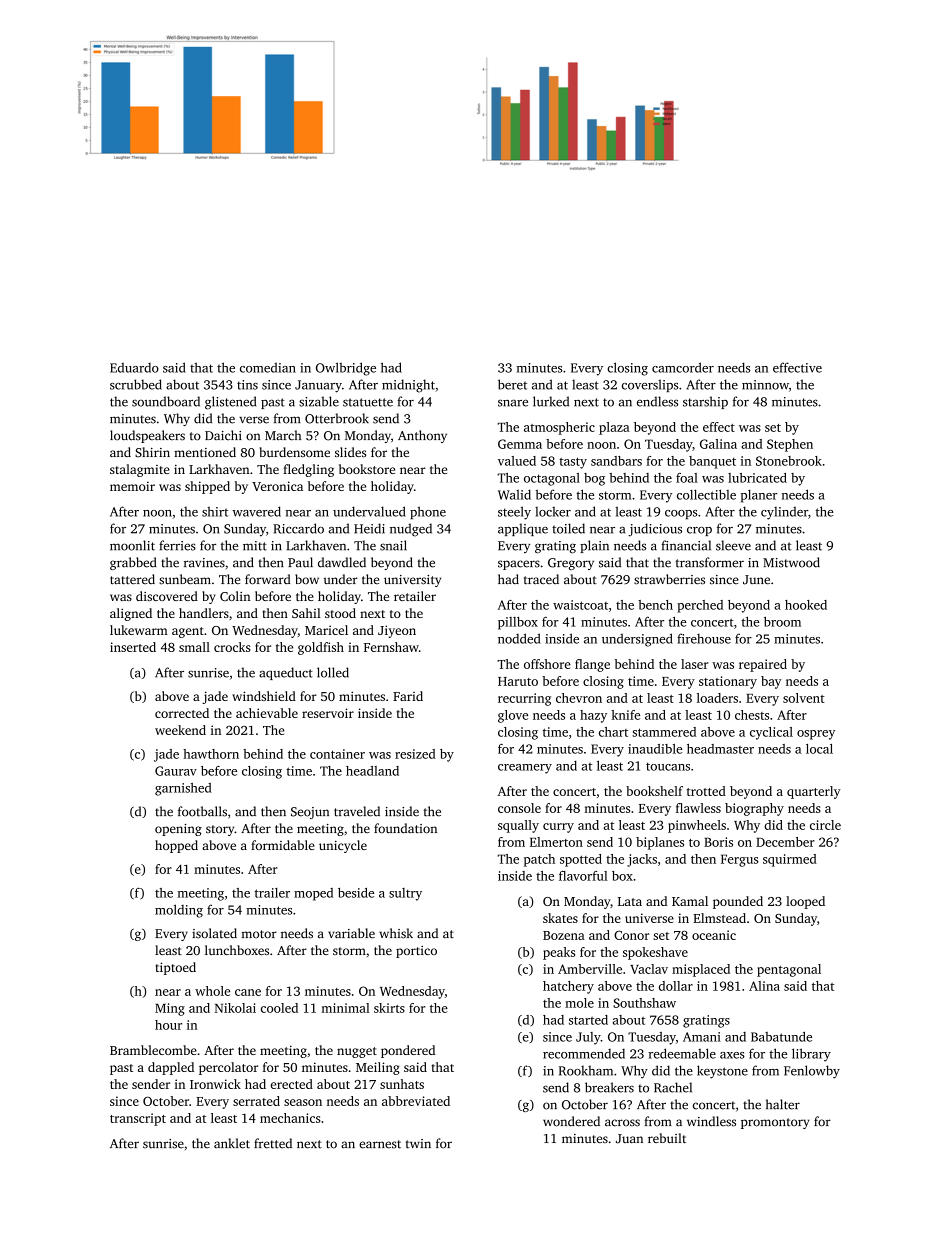 The width and height of the screenshot is (952, 1233). I want to click on rebuilt, so click(667, 1138).
